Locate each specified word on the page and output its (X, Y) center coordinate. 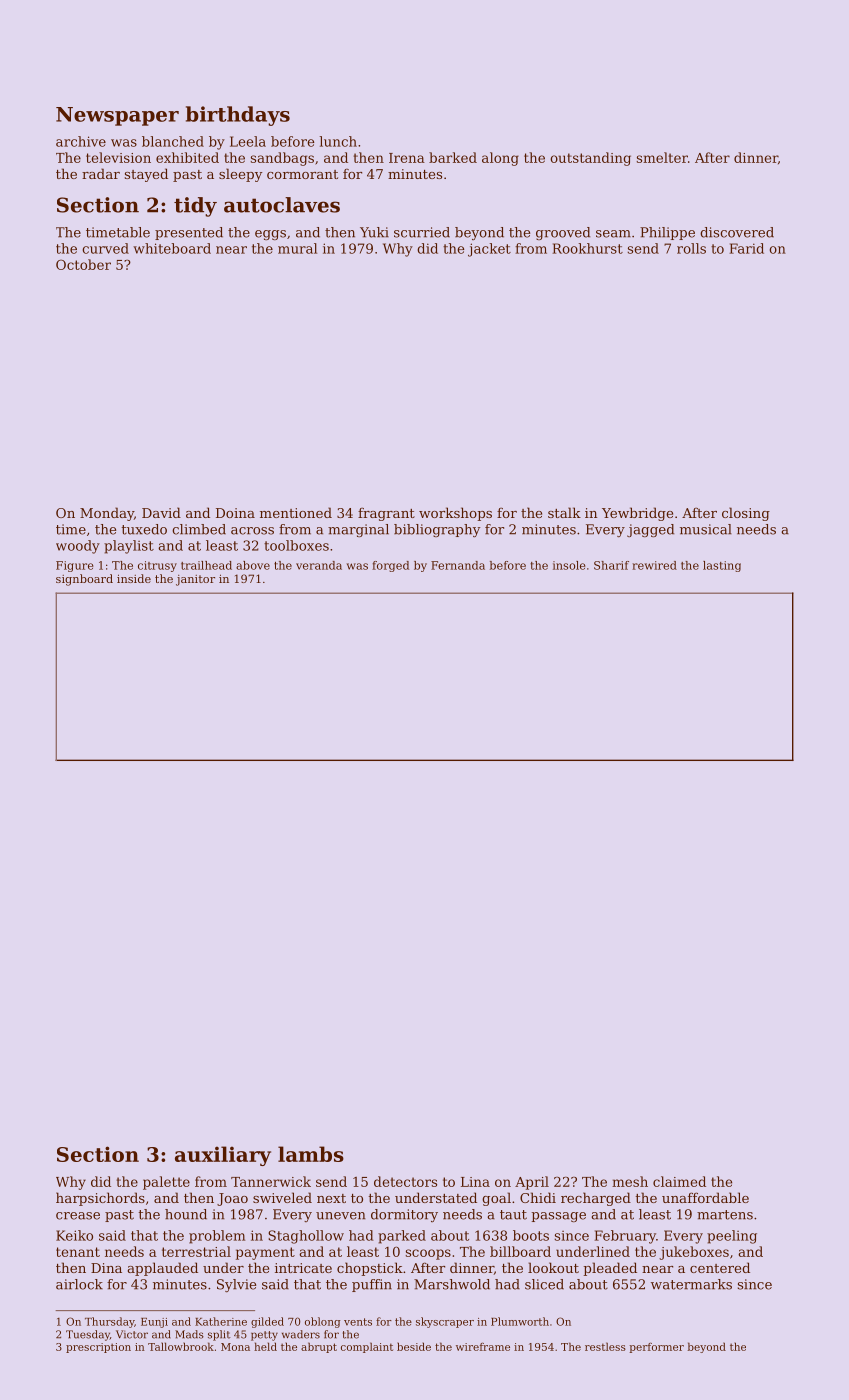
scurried (422, 232)
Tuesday (88, 1335)
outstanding (590, 159)
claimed (679, 1181)
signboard (84, 580)
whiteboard (172, 248)
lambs (311, 1154)
